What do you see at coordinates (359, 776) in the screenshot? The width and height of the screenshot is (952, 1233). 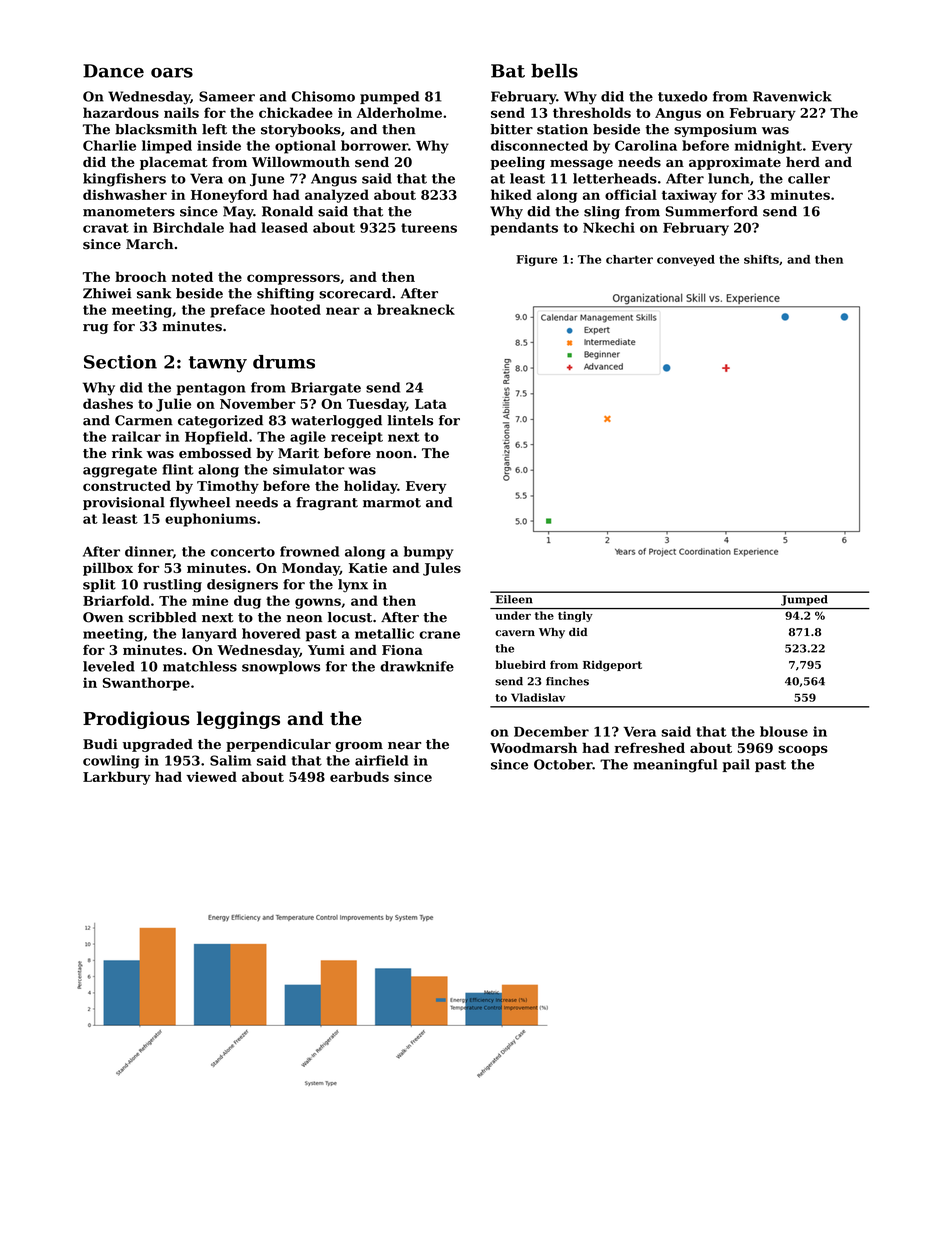 I see `earbuds` at bounding box center [359, 776].
